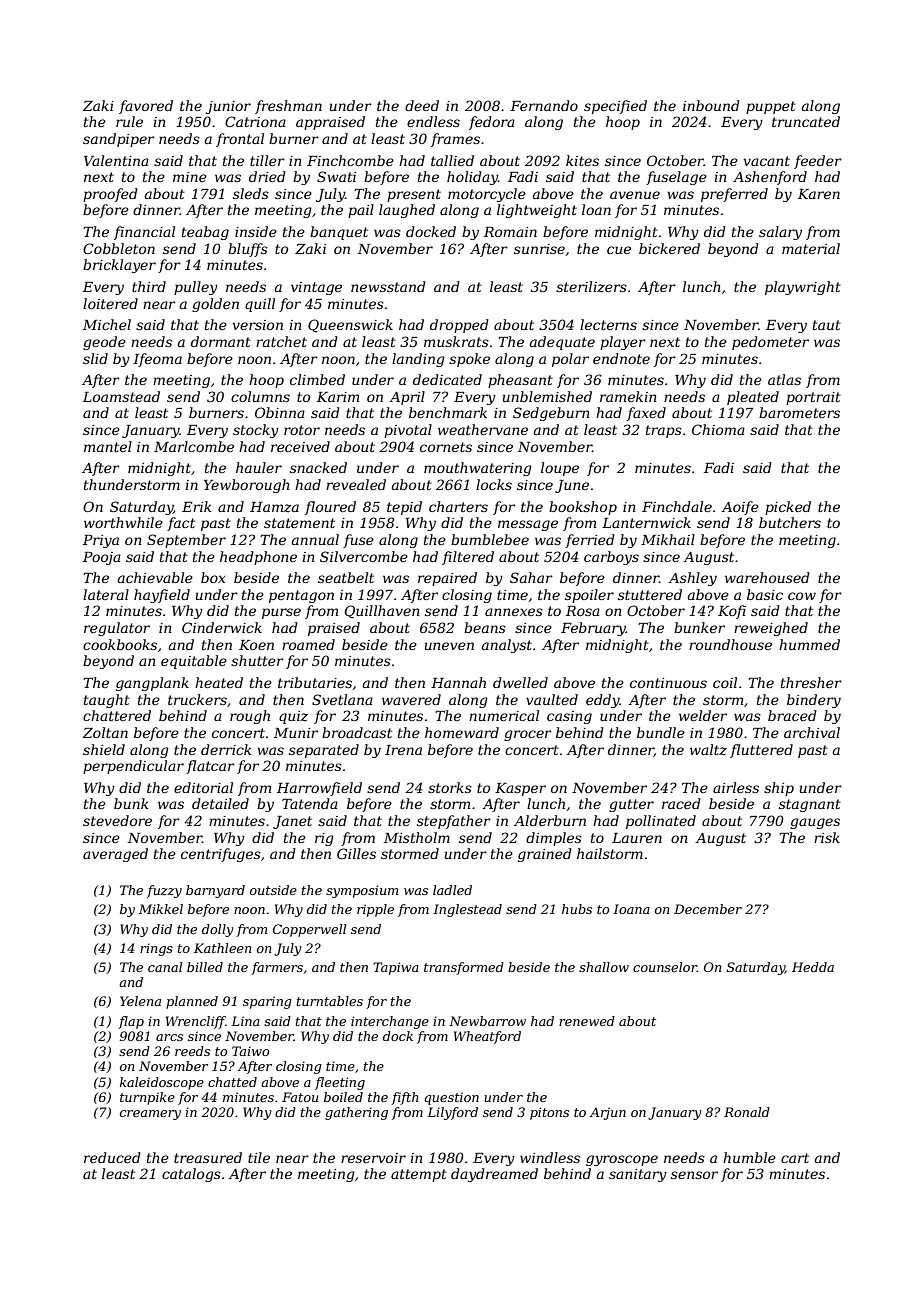 This screenshot has height=1308, width=924. Describe the element at coordinates (191, 1175) in the screenshot. I see `catalogs` at that location.
